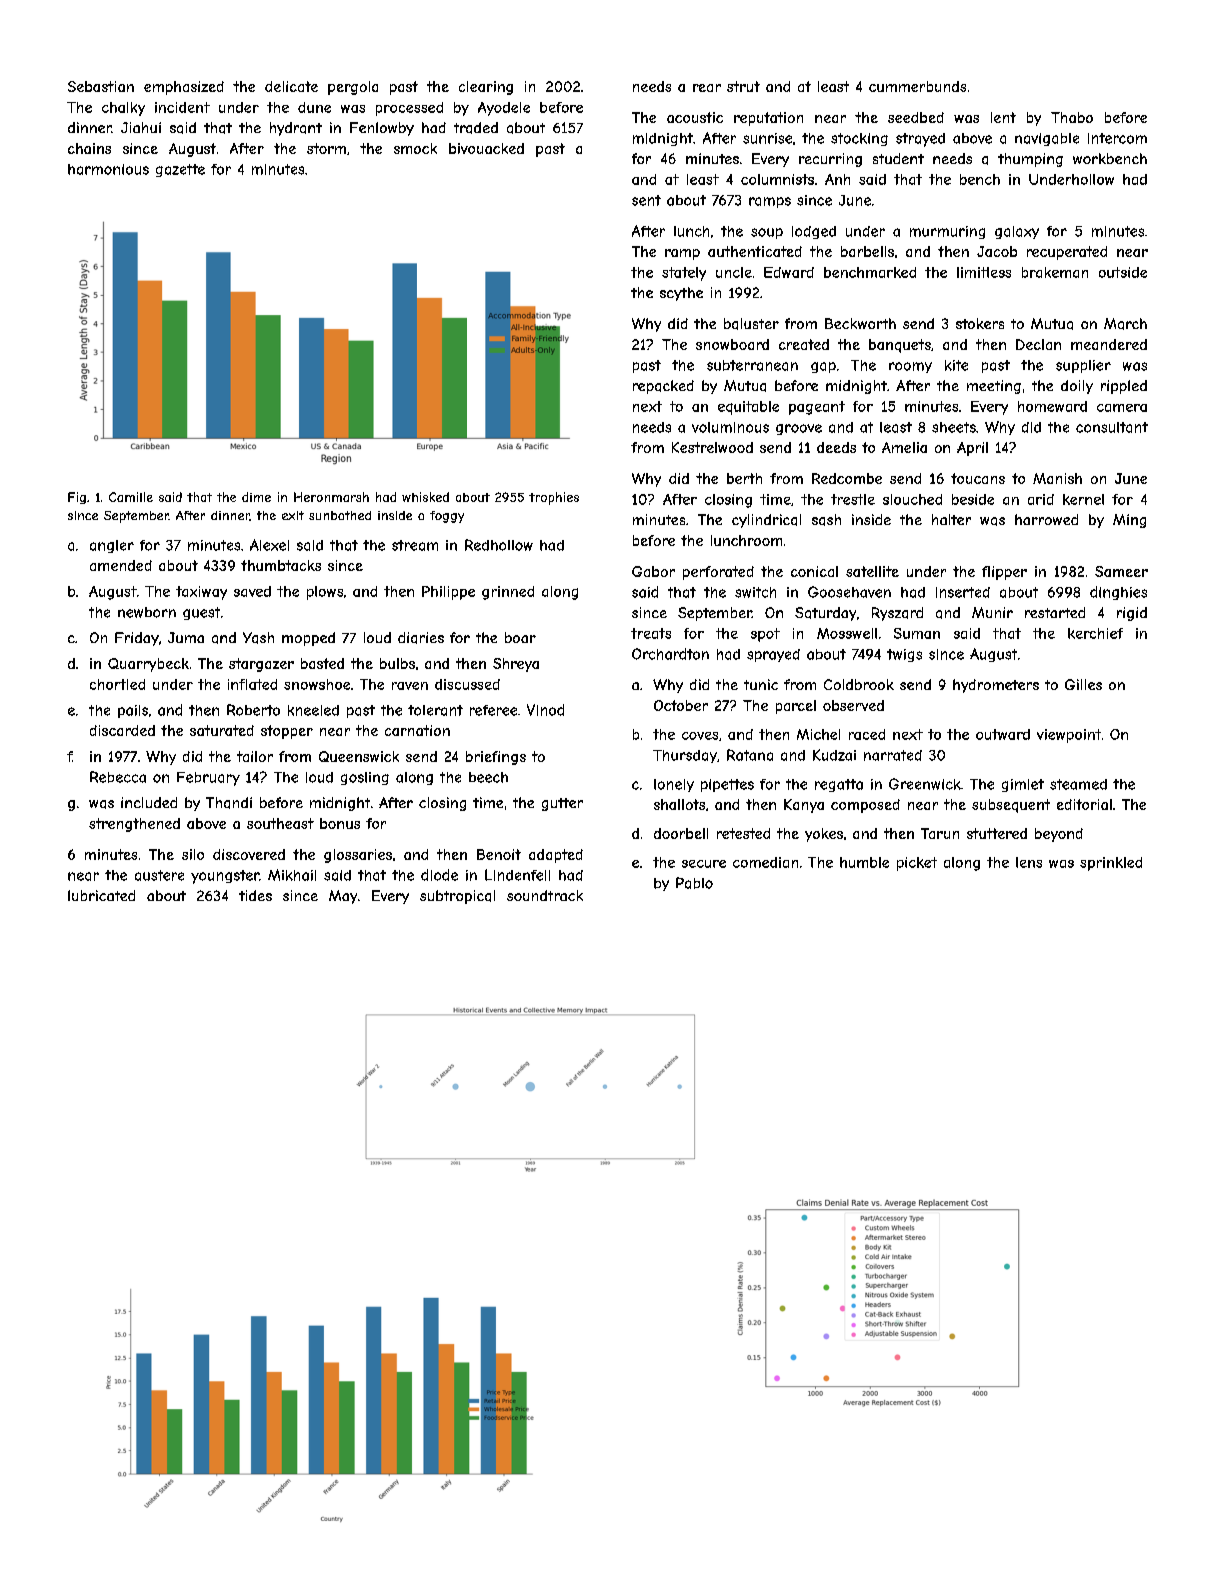 The image size is (1215, 1572). Describe the element at coordinates (201, 593) in the page. I see `taxiway` at that location.
